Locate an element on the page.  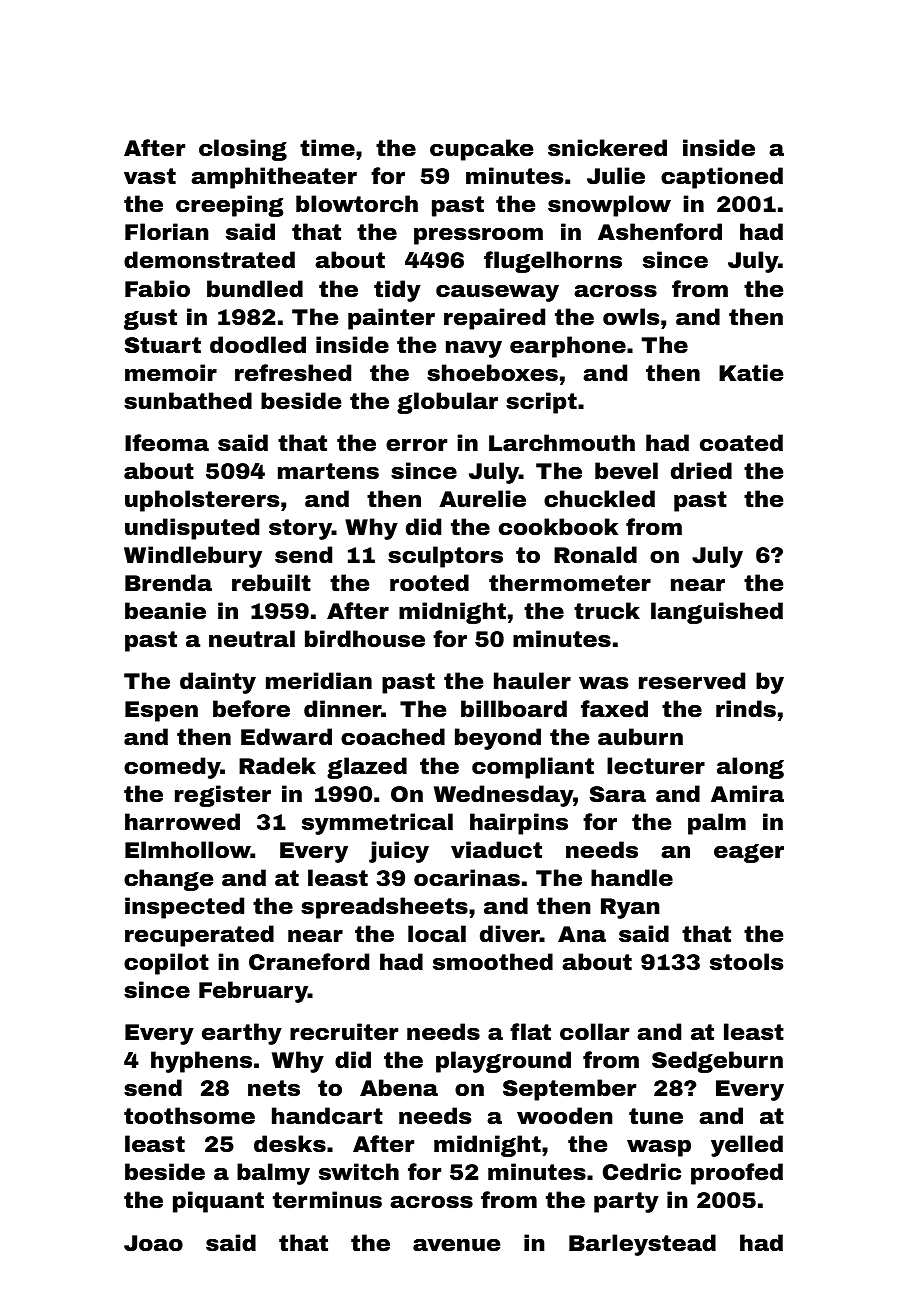
avenue is located at coordinates (456, 1245).
